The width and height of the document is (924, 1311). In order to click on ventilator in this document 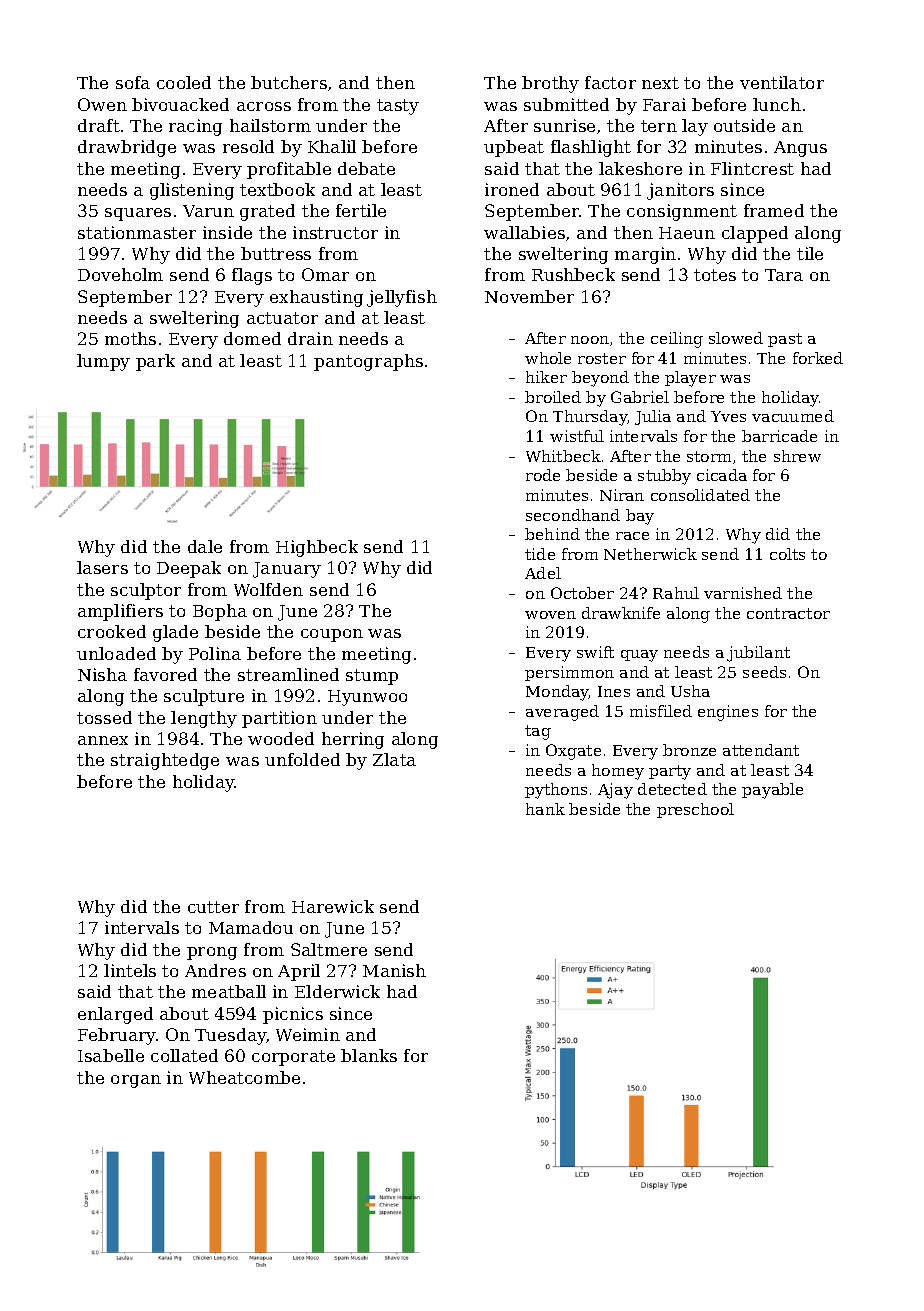, I will do `click(782, 82)`.
